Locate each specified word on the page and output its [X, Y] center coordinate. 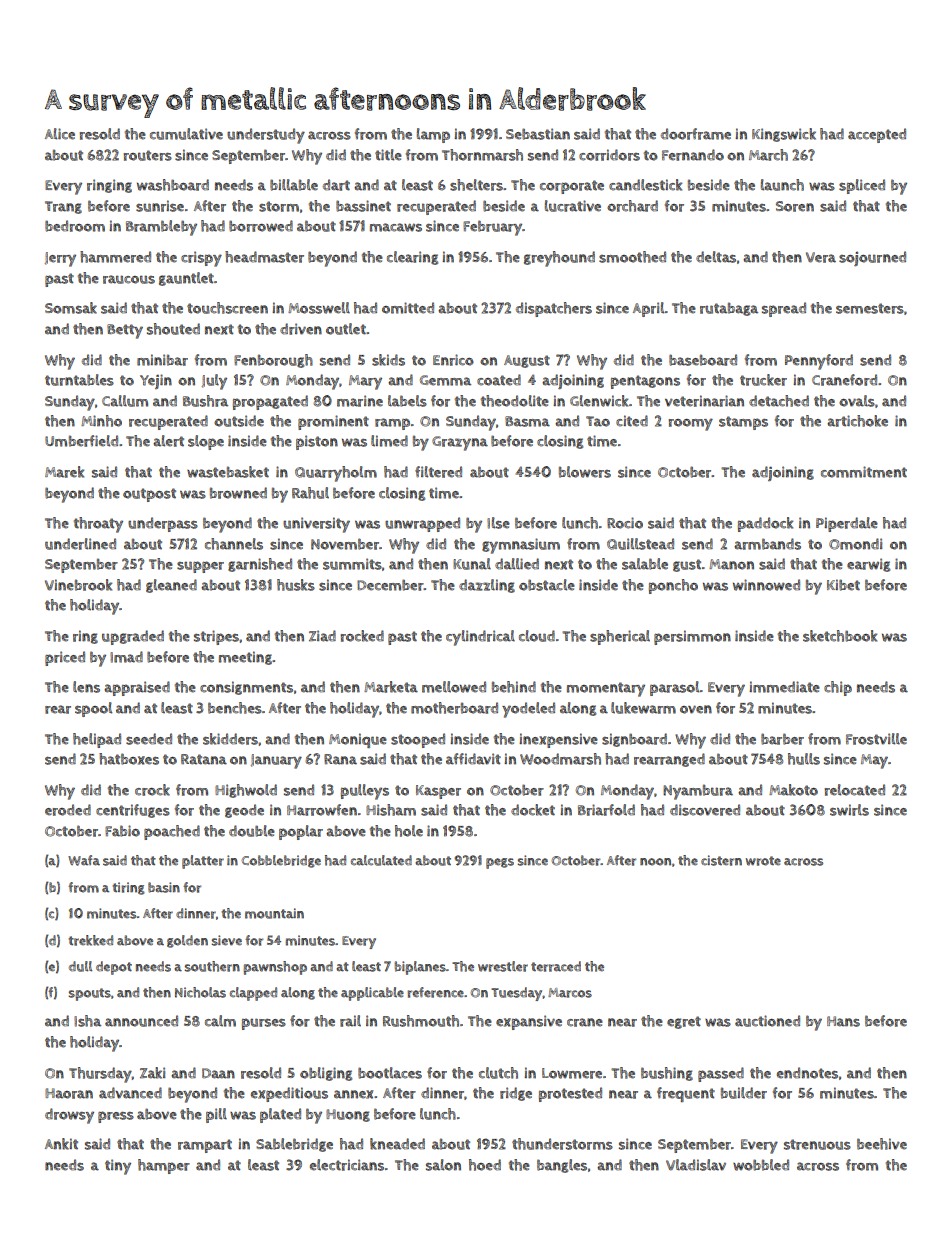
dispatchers [554, 309]
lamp [433, 135]
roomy [690, 424]
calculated [381, 860]
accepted [877, 135]
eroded [68, 810]
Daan [218, 1073]
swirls [849, 810]
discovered [705, 810]
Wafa [84, 860]
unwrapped [422, 524]
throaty [98, 525]
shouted [173, 329]
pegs [500, 863]
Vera [821, 257]
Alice [60, 134]
